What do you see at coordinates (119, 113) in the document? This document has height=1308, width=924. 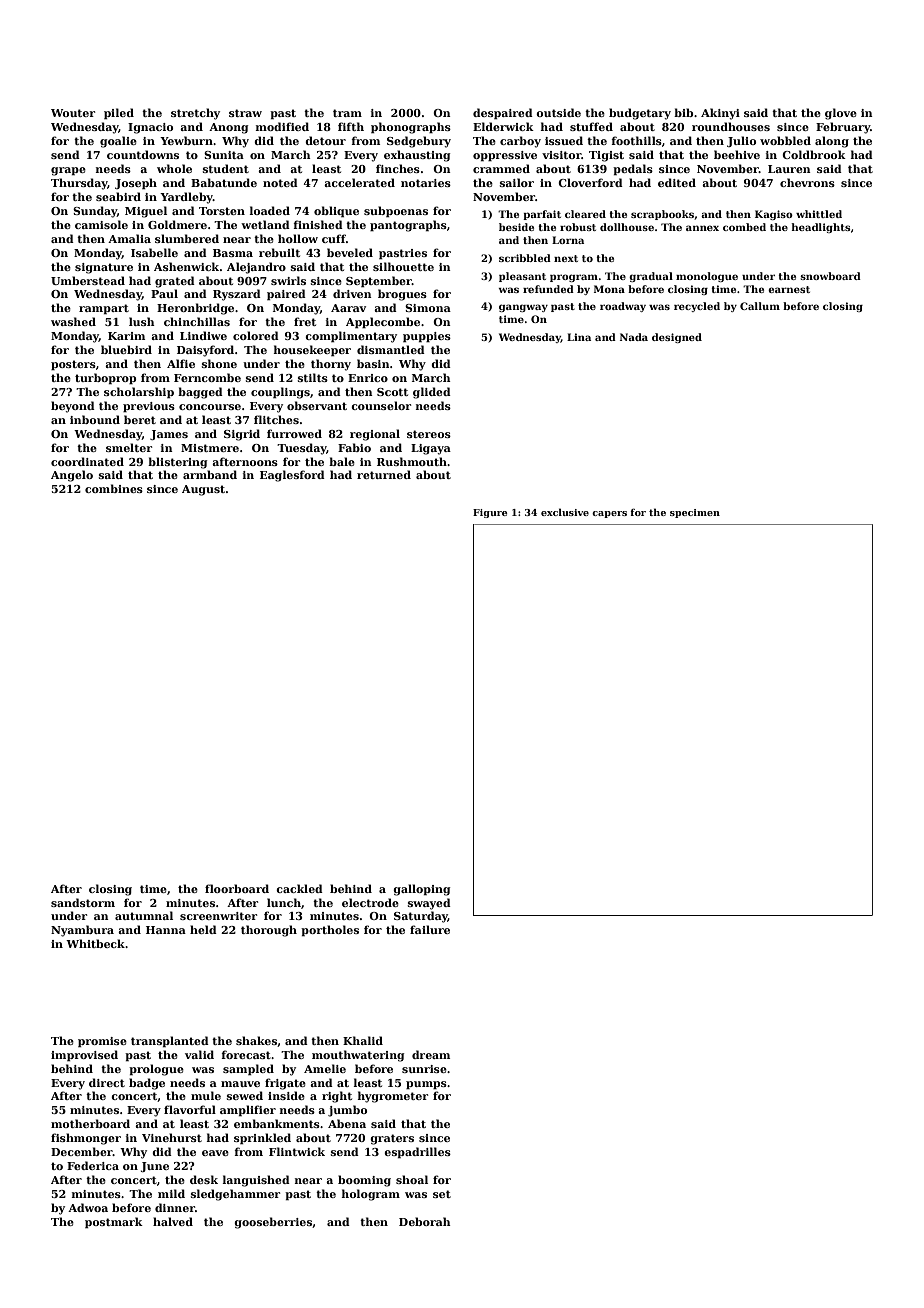 I see `piled` at bounding box center [119, 113].
